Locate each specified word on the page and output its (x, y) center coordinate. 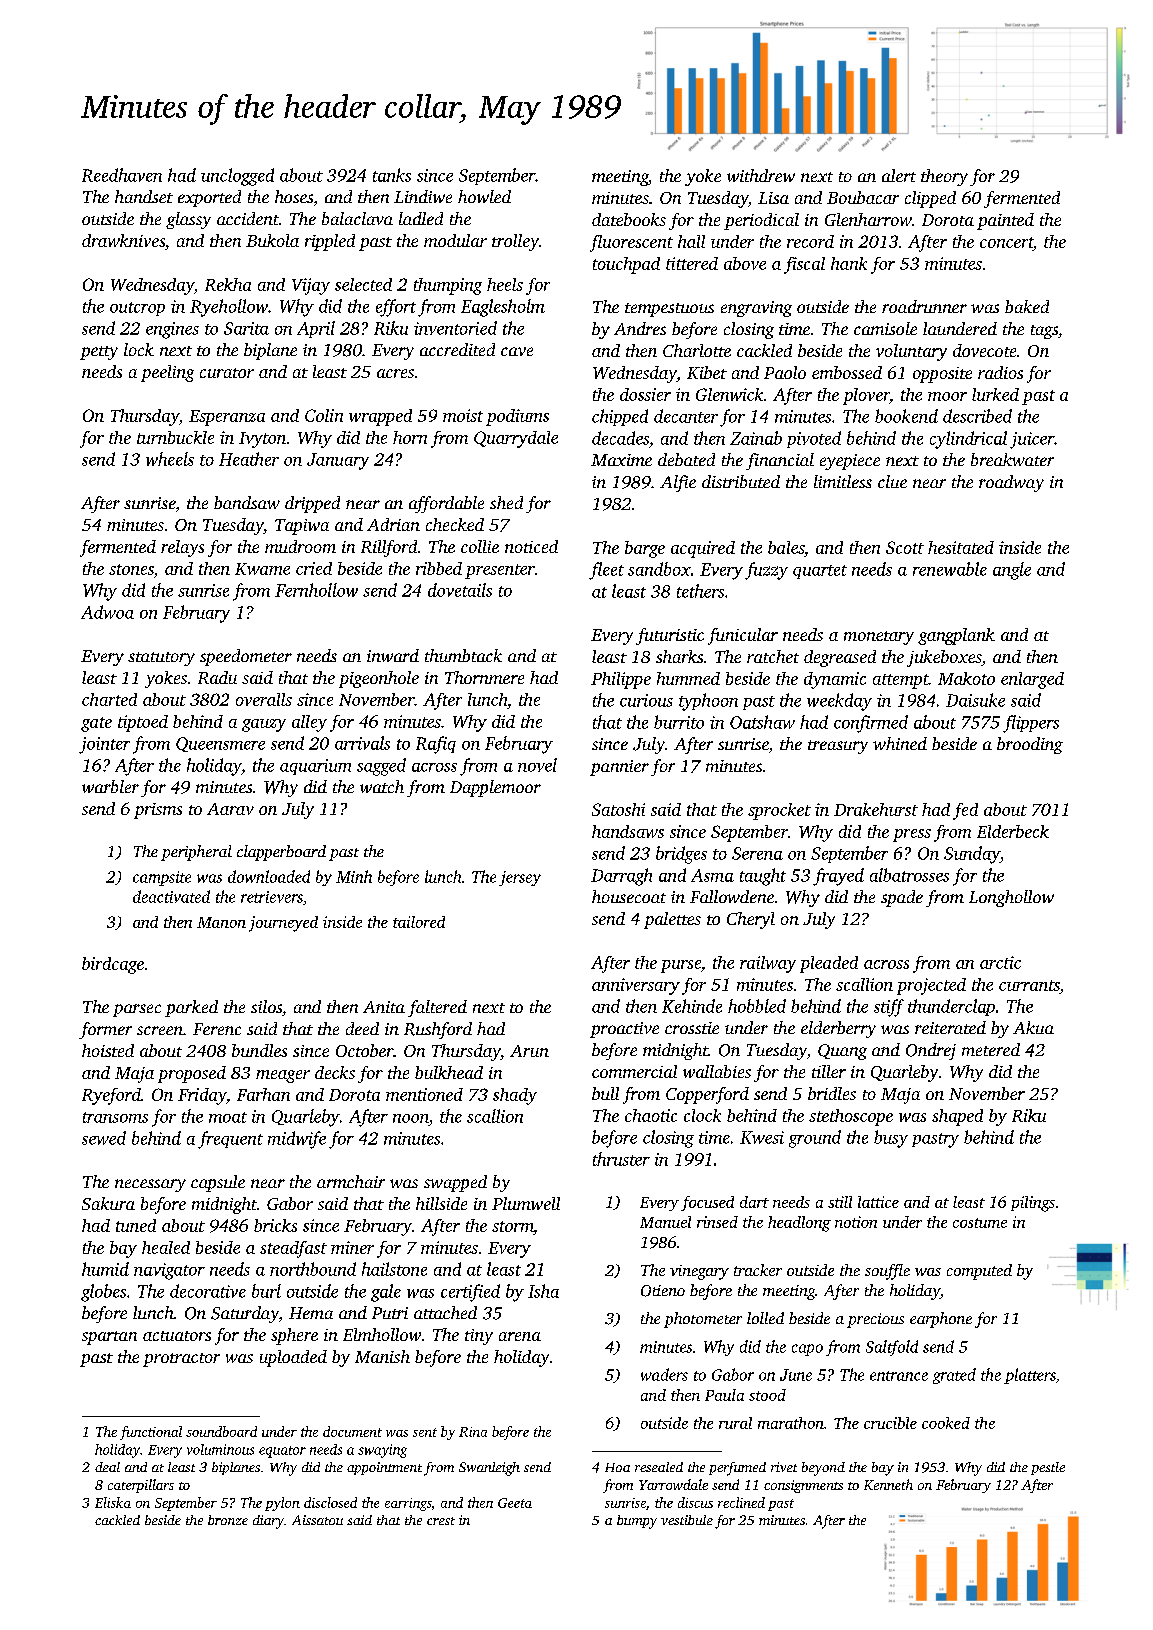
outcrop (137, 309)
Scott (905, 547)
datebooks (629, 219)
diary (268, 1522)
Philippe (621, 680)
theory (944, 177)
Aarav (230, 809)
